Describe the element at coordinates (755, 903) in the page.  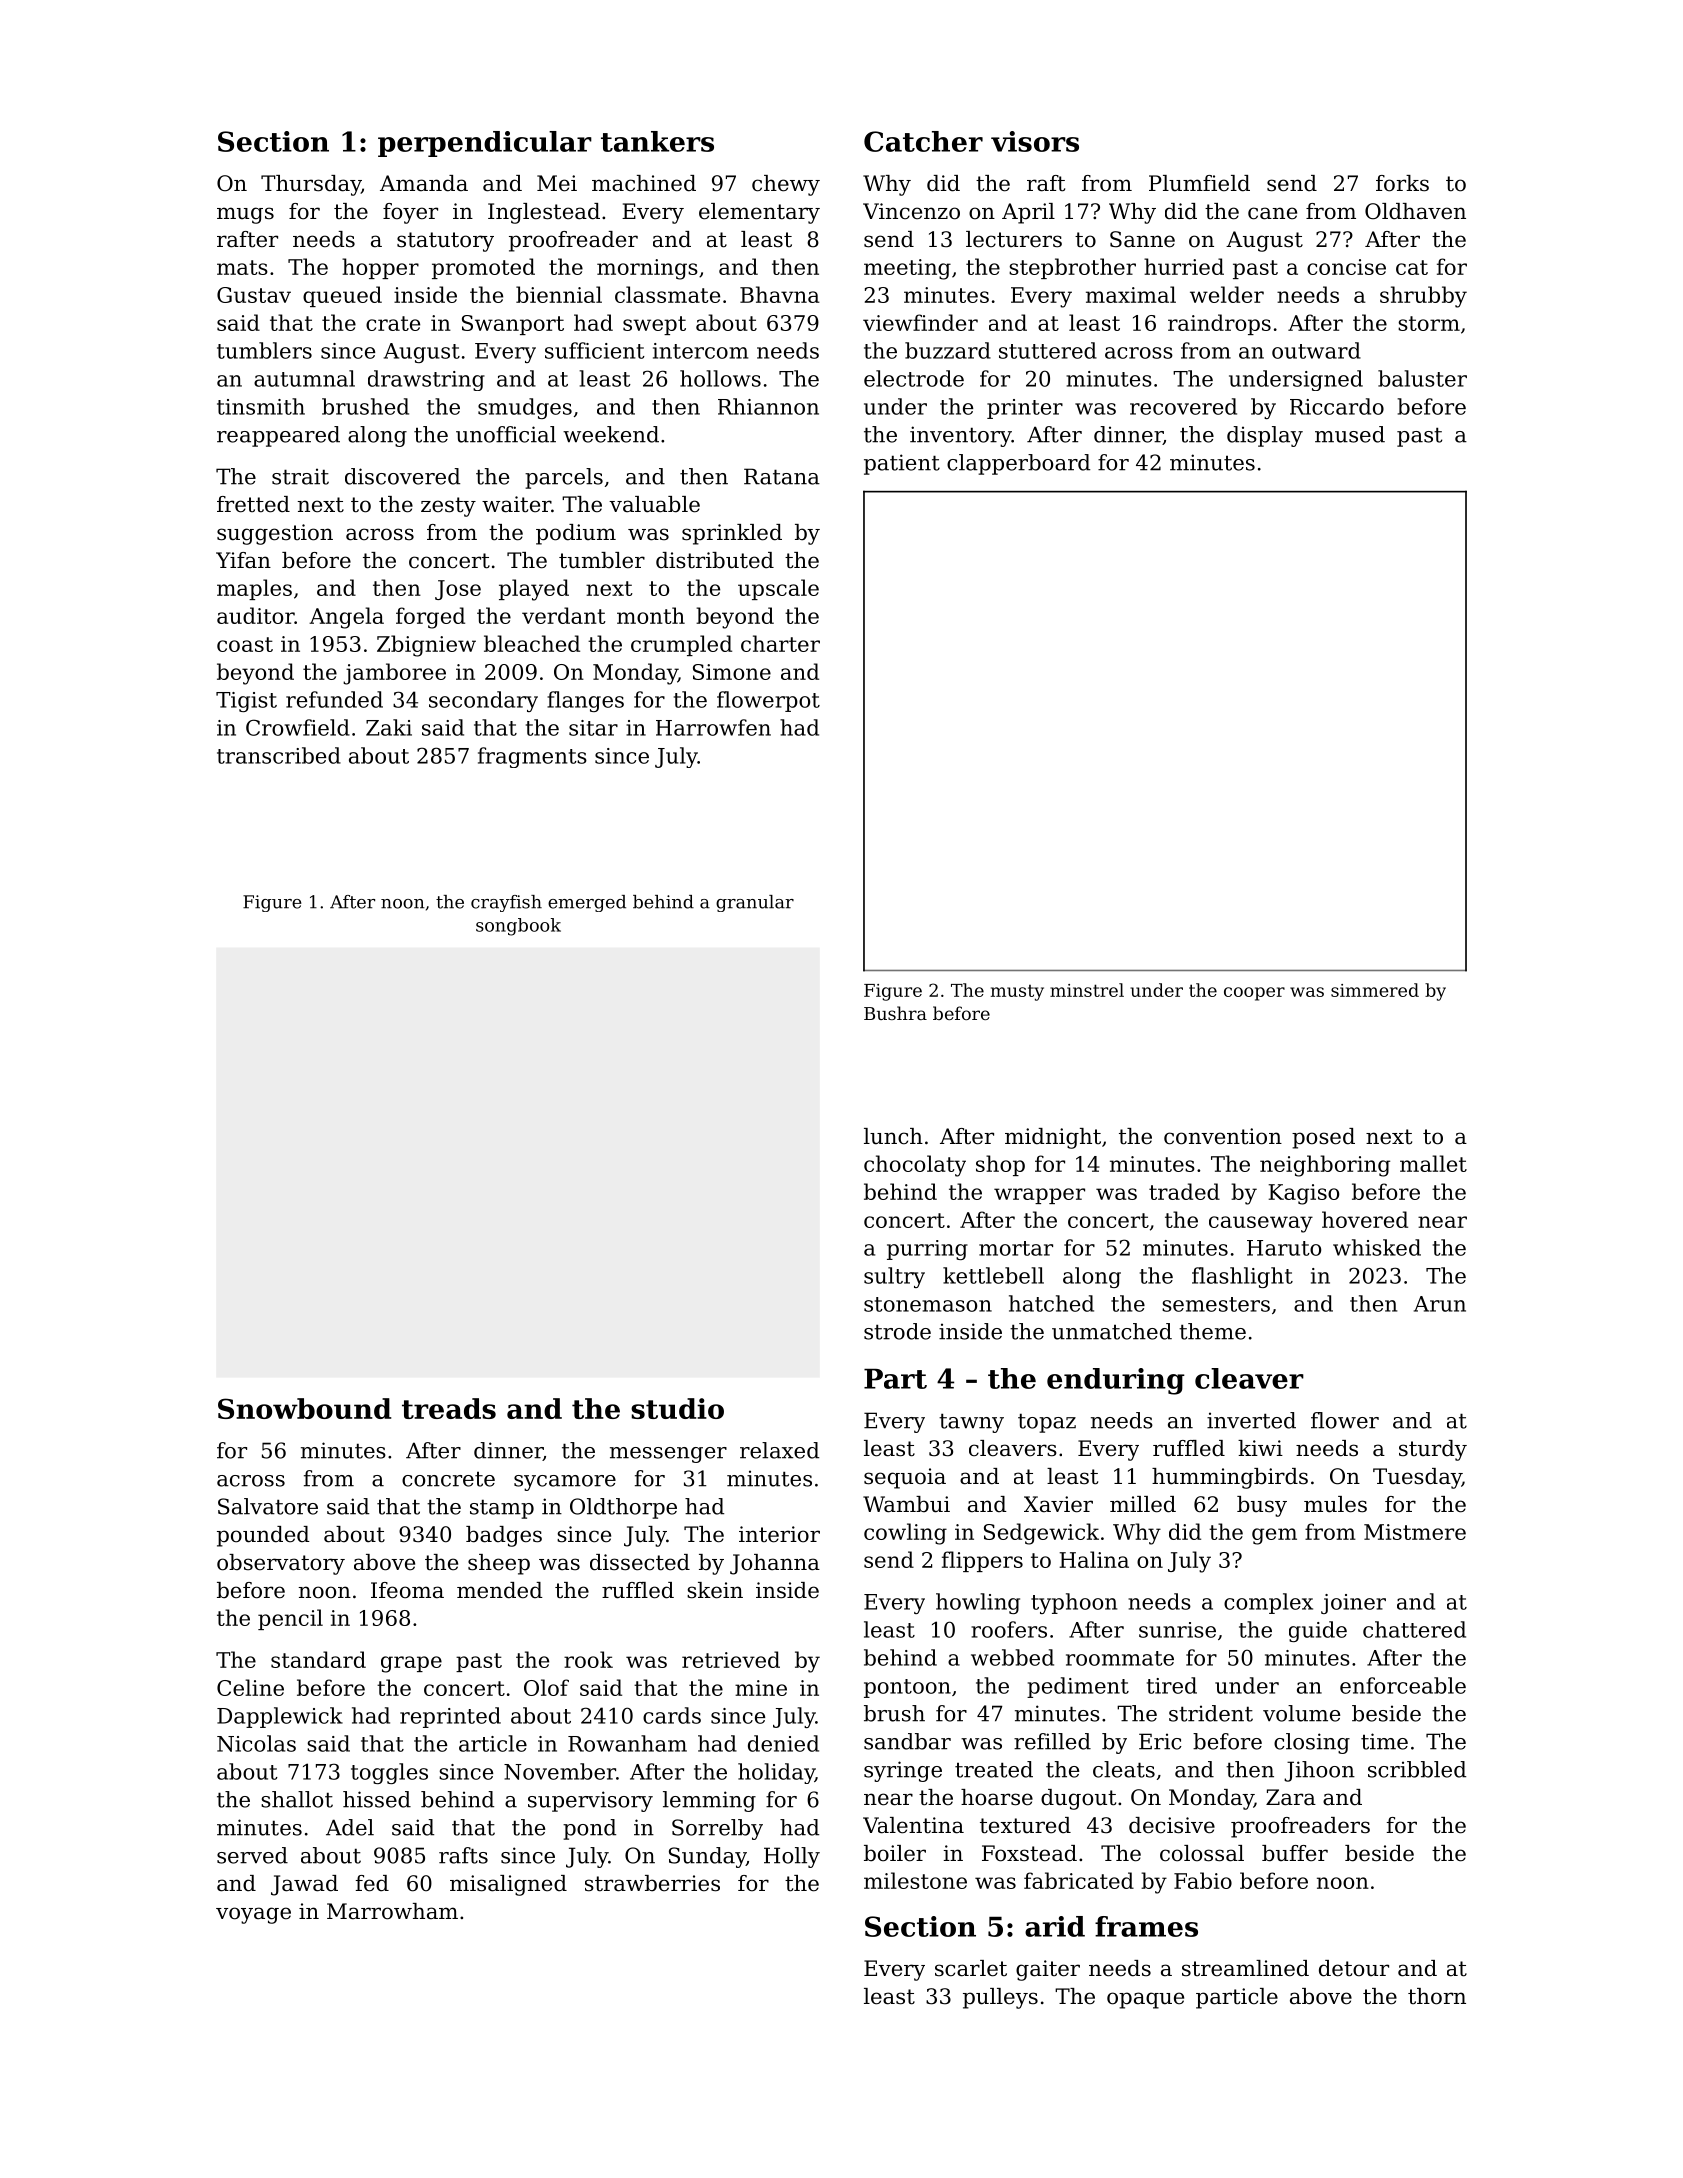
I see `granular` at that location.
